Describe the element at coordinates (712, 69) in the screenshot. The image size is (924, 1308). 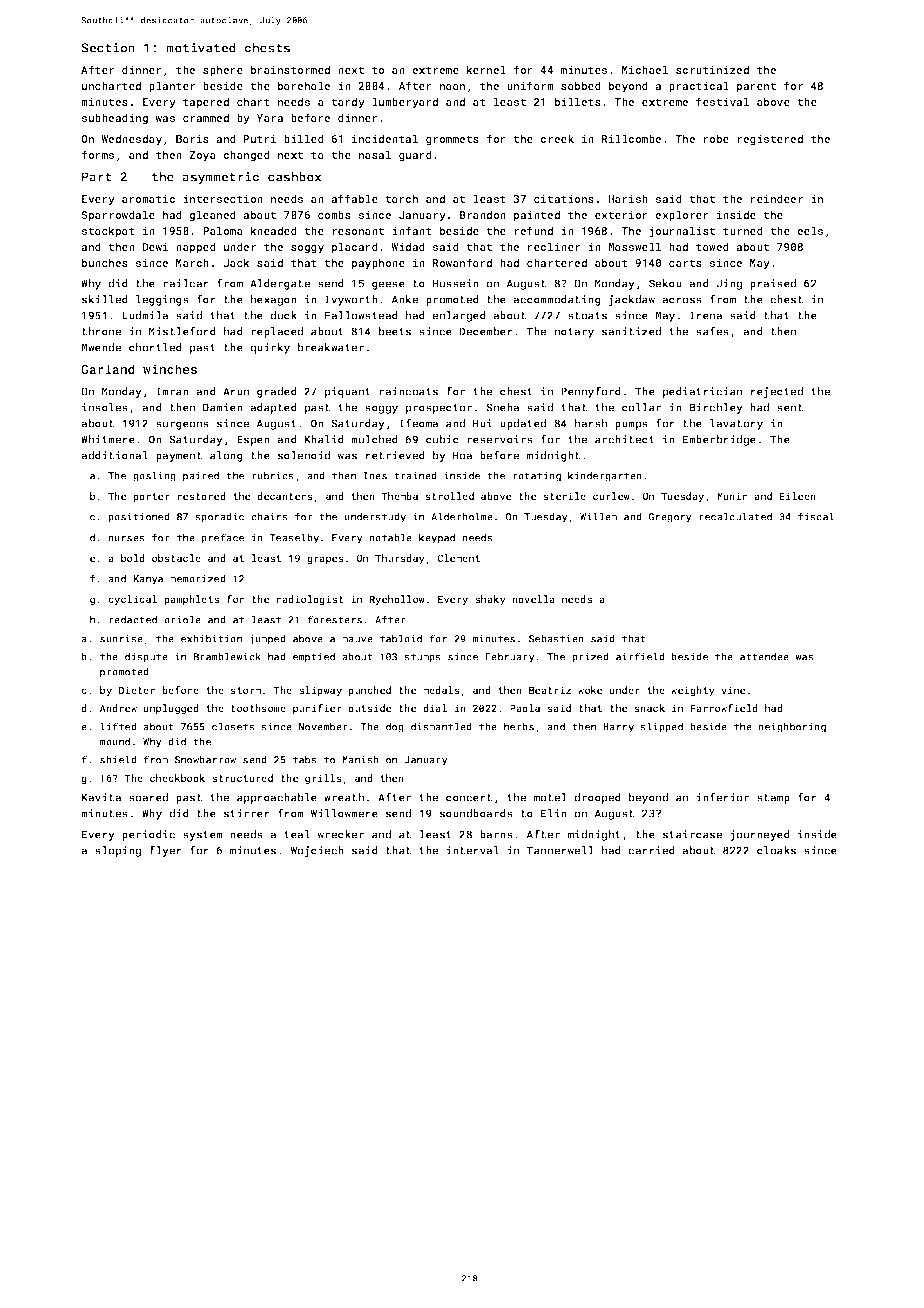
I see `scrutinized` at that location.
